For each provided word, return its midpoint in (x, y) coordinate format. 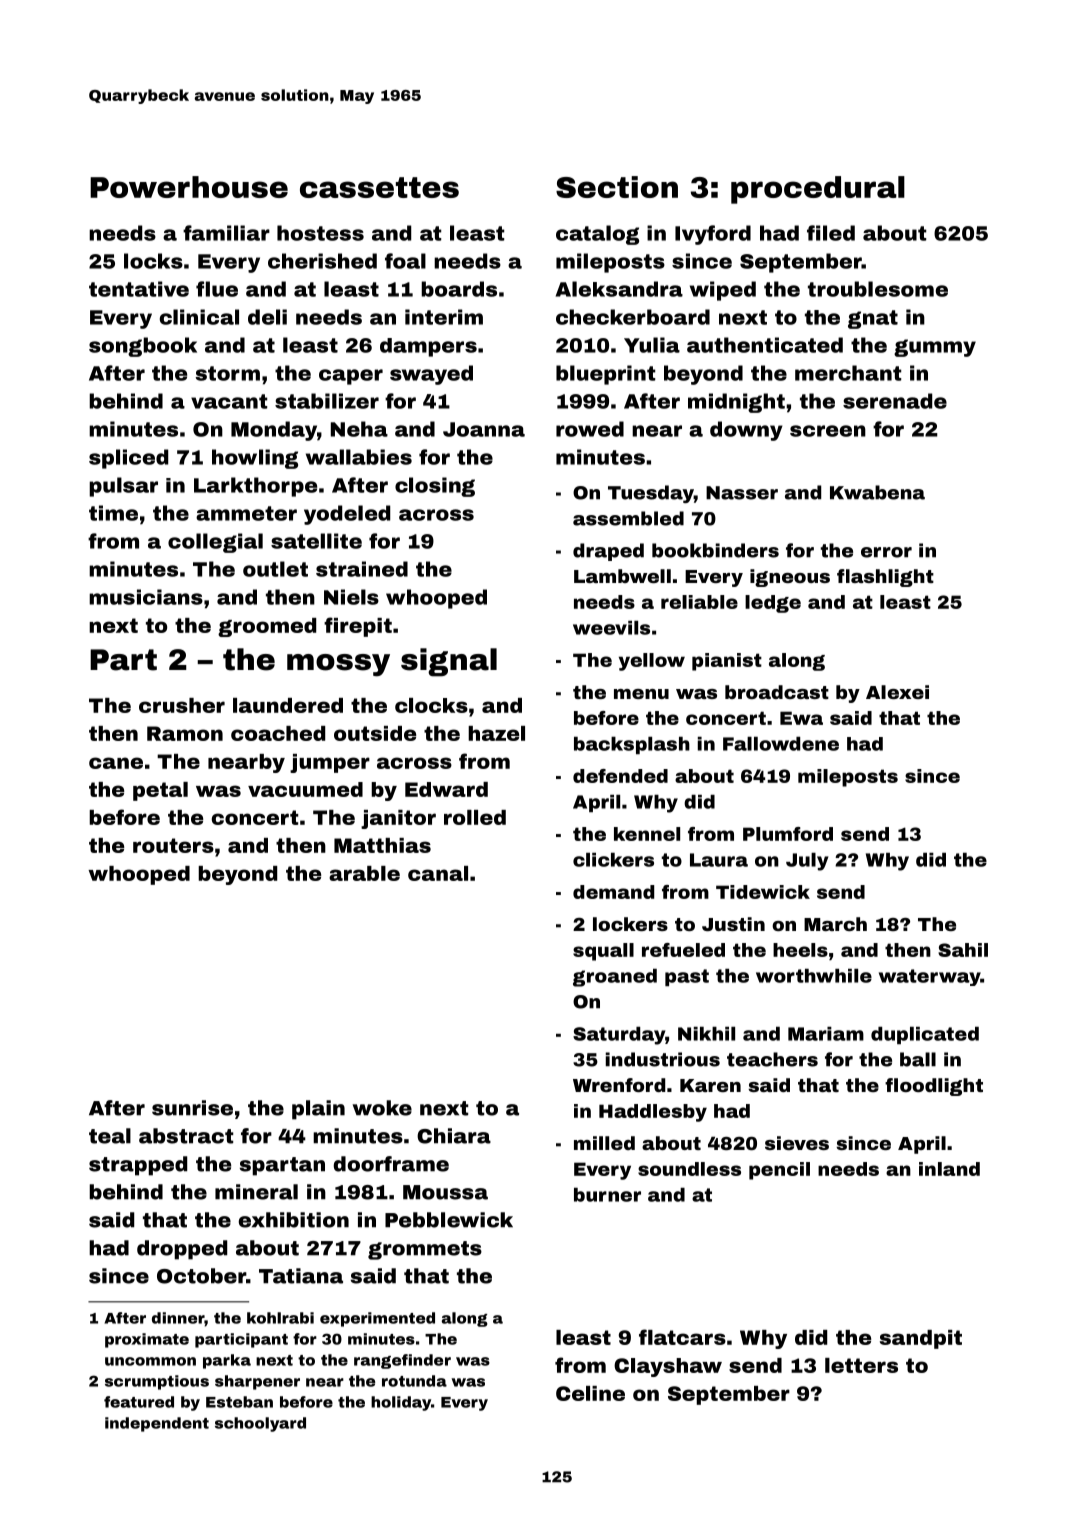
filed (831, 233)
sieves (797, 1143)
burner (607, 1195)
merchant (848, 373)
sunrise (192, 1108)
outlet (275, 569)
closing (435, 487)
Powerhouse (189, 187)
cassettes (379, 187)
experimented (377, 1319)
